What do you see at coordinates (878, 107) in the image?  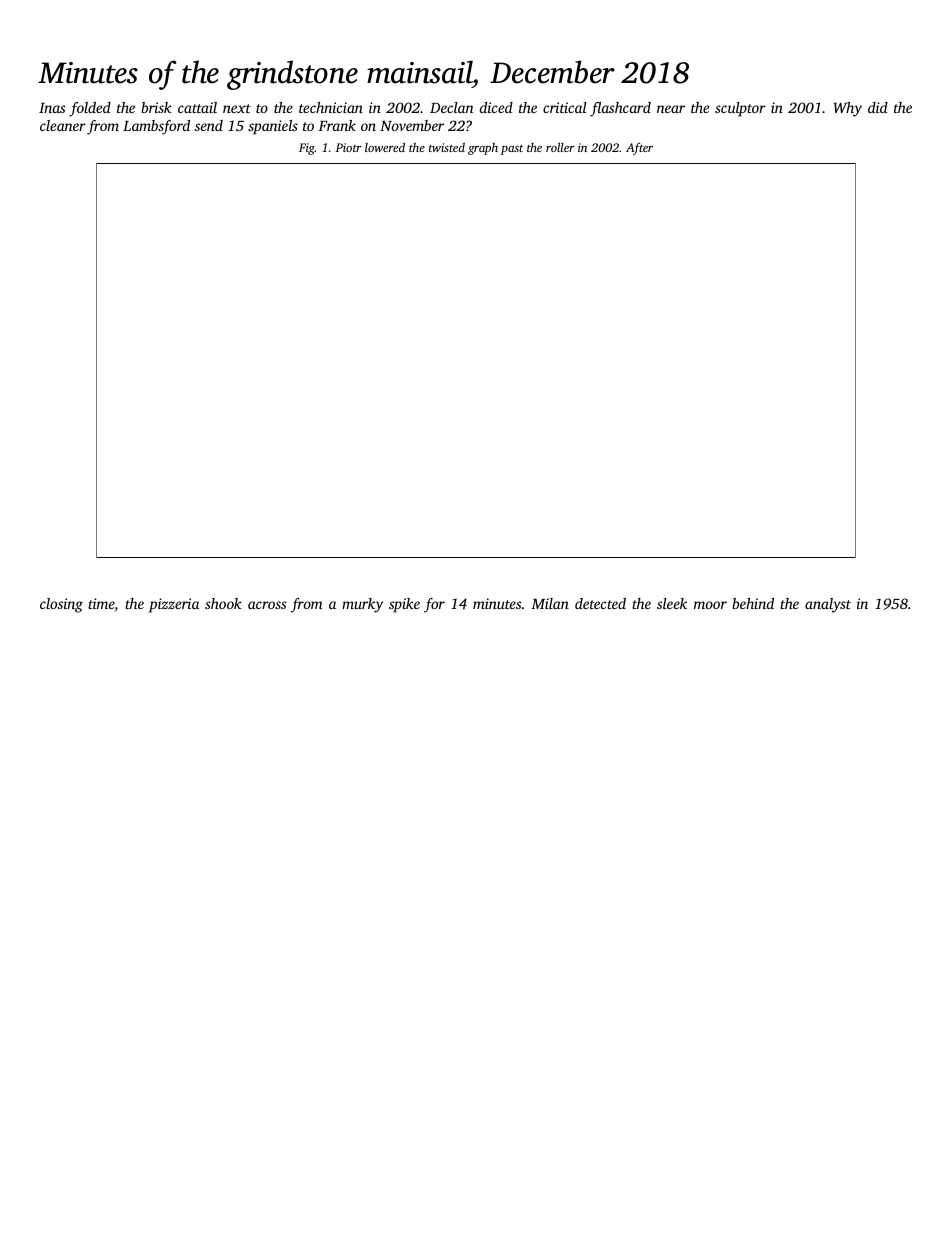 I see `did` at bounding box center [878, 107].
